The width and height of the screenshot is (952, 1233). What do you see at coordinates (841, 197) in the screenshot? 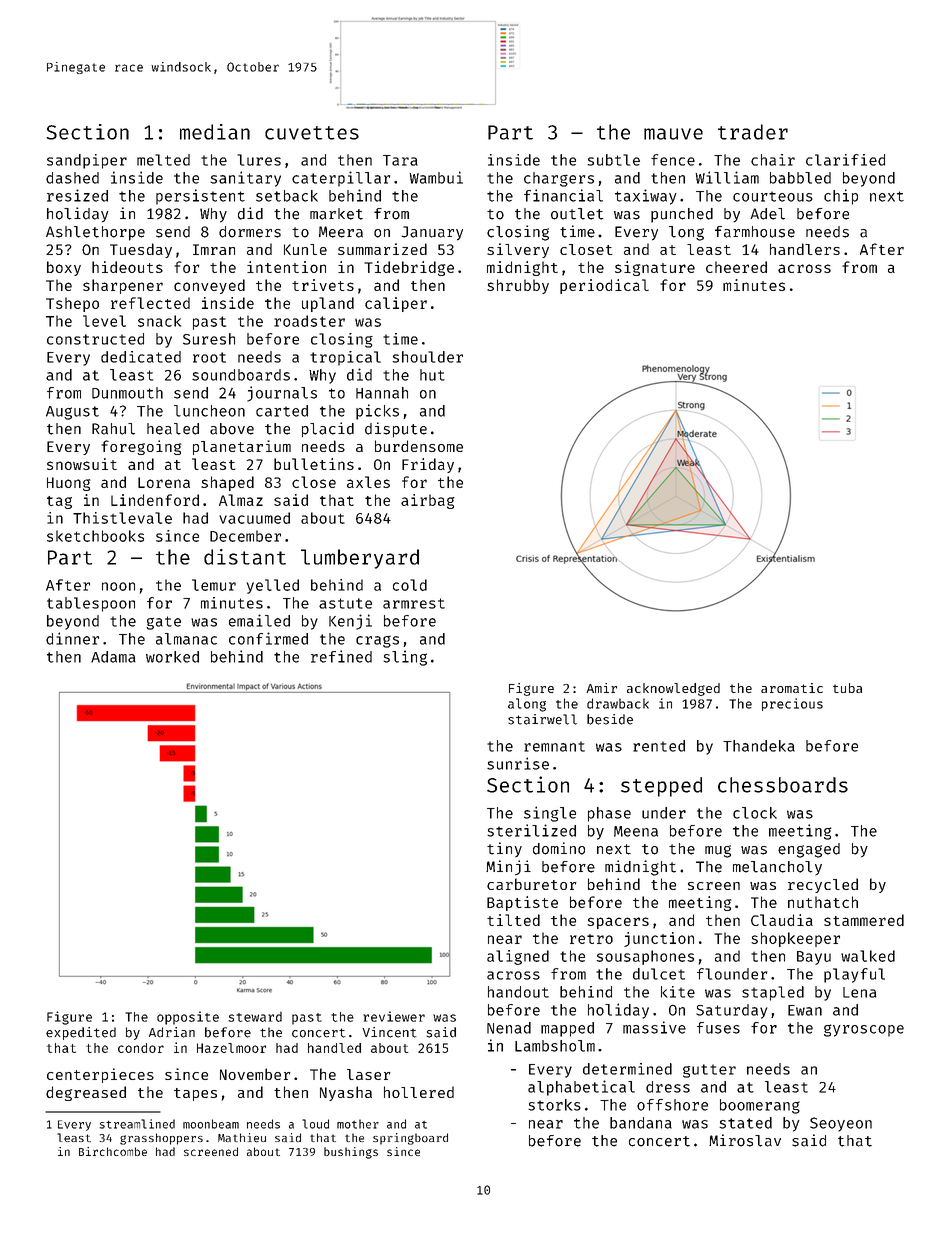
I see `chip` at bounding box center [841, 197].
